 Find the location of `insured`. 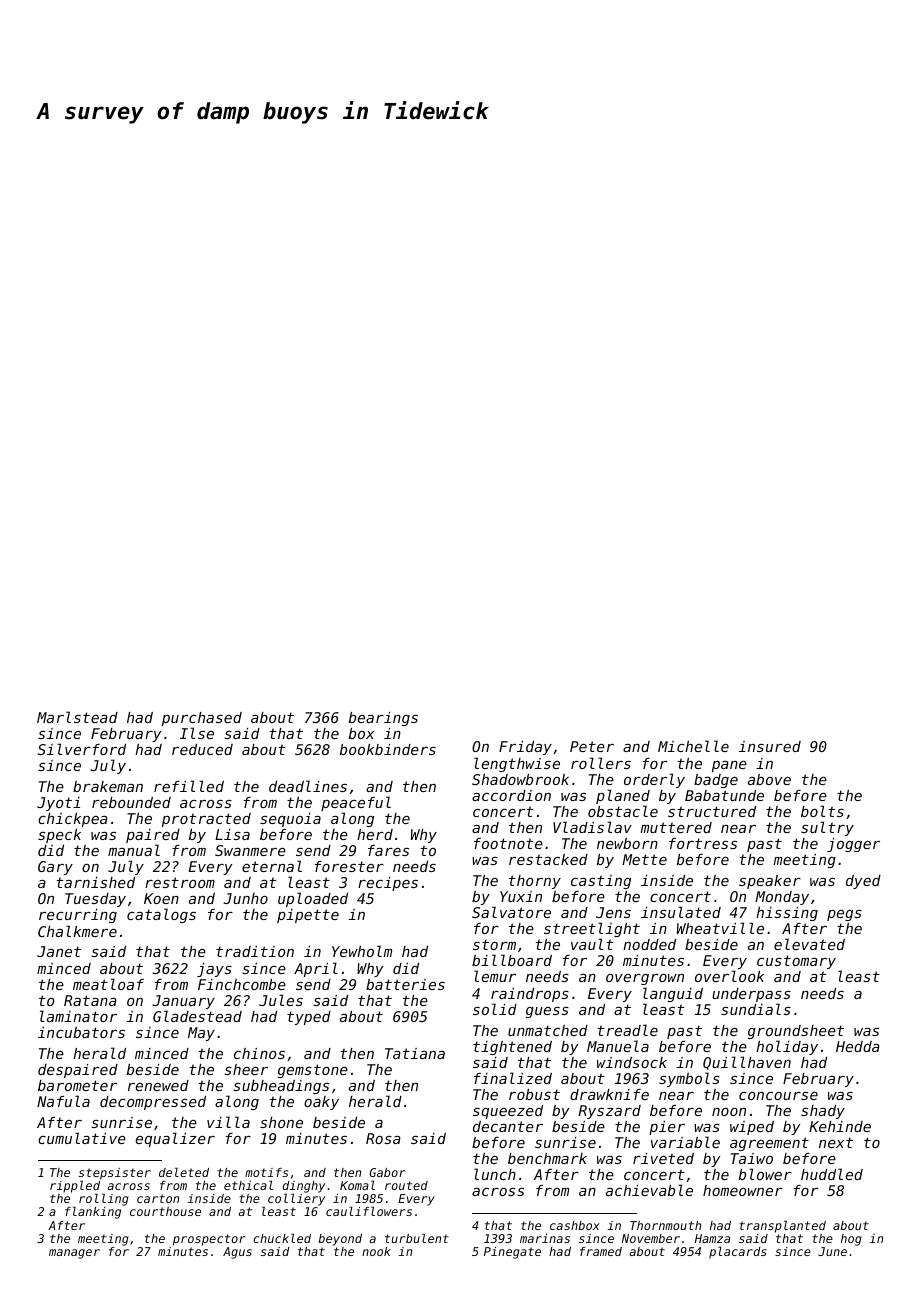

insured is located at coordinates (770, 746).
